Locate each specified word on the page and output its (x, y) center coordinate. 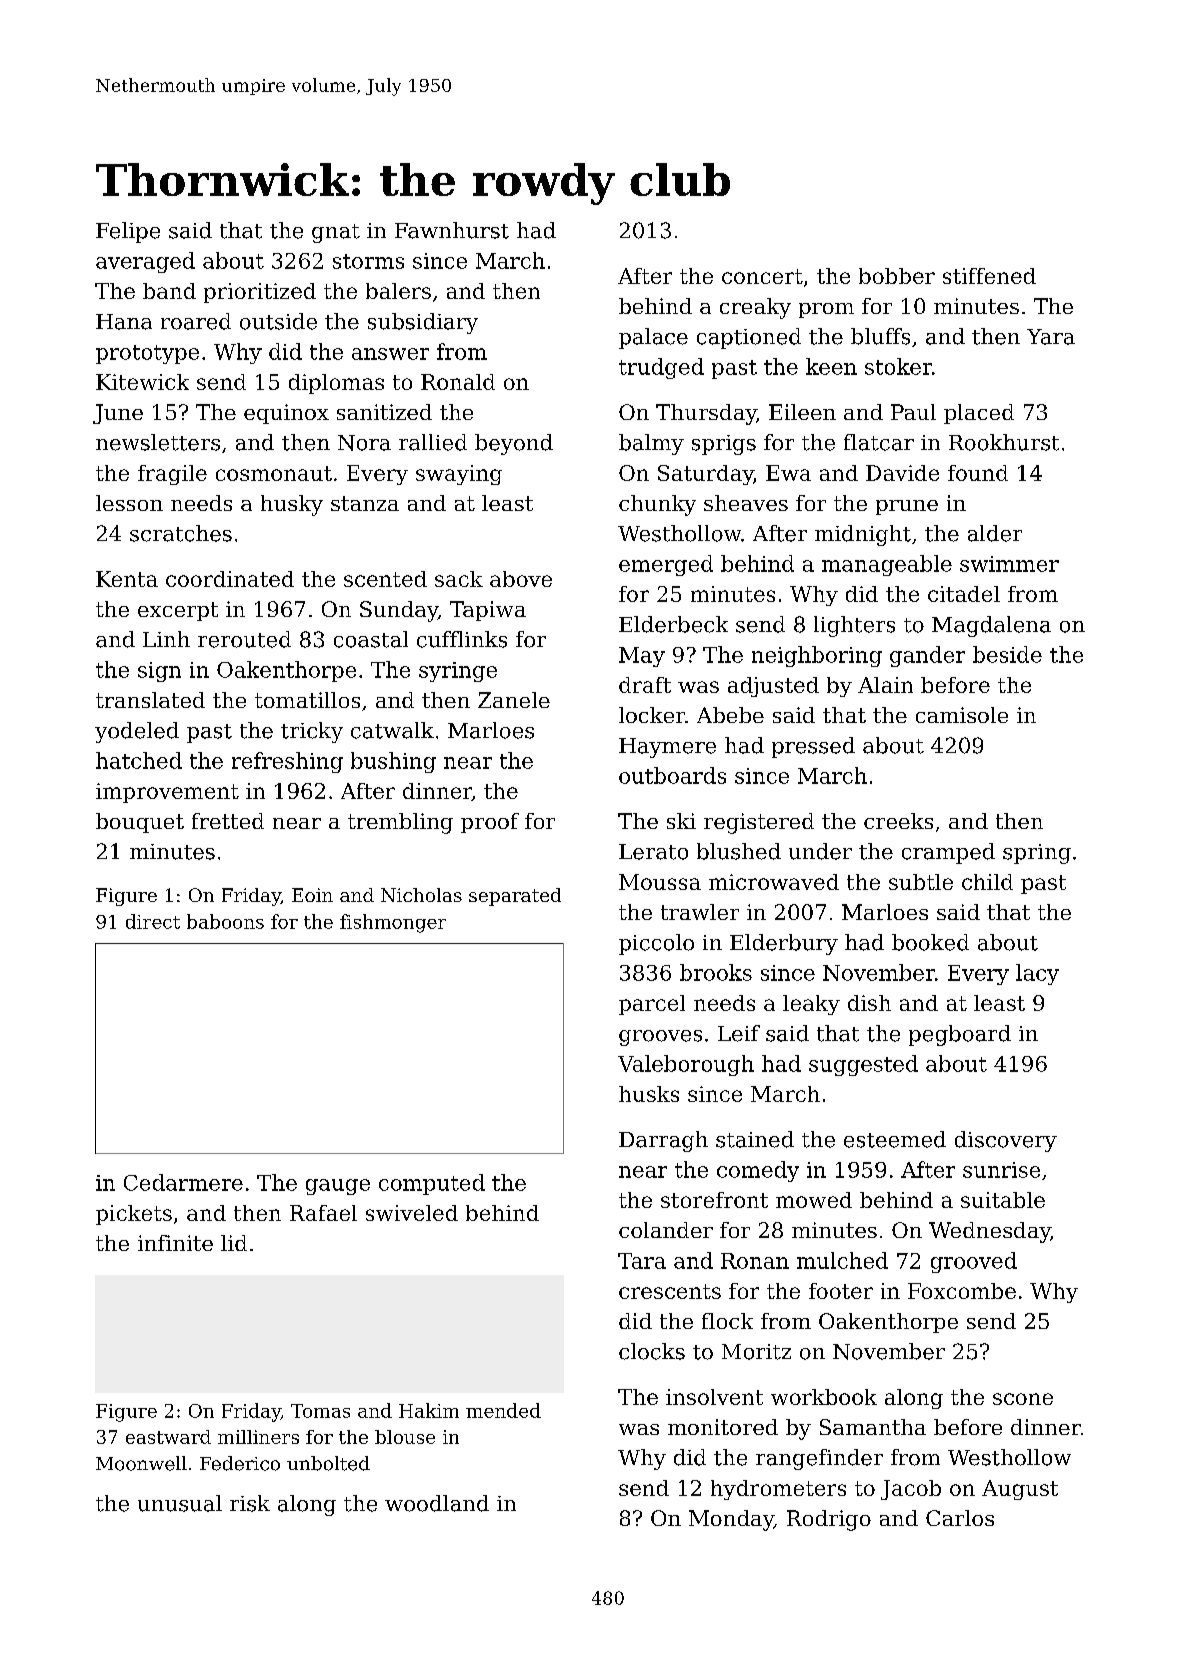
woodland (437, 1503)
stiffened (989, 276)
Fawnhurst (452, 230)
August (1020, 1490)
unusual (180, 1503)
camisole (962, 715)
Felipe (128, 232)
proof (490, 823)
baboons (225, 921)
